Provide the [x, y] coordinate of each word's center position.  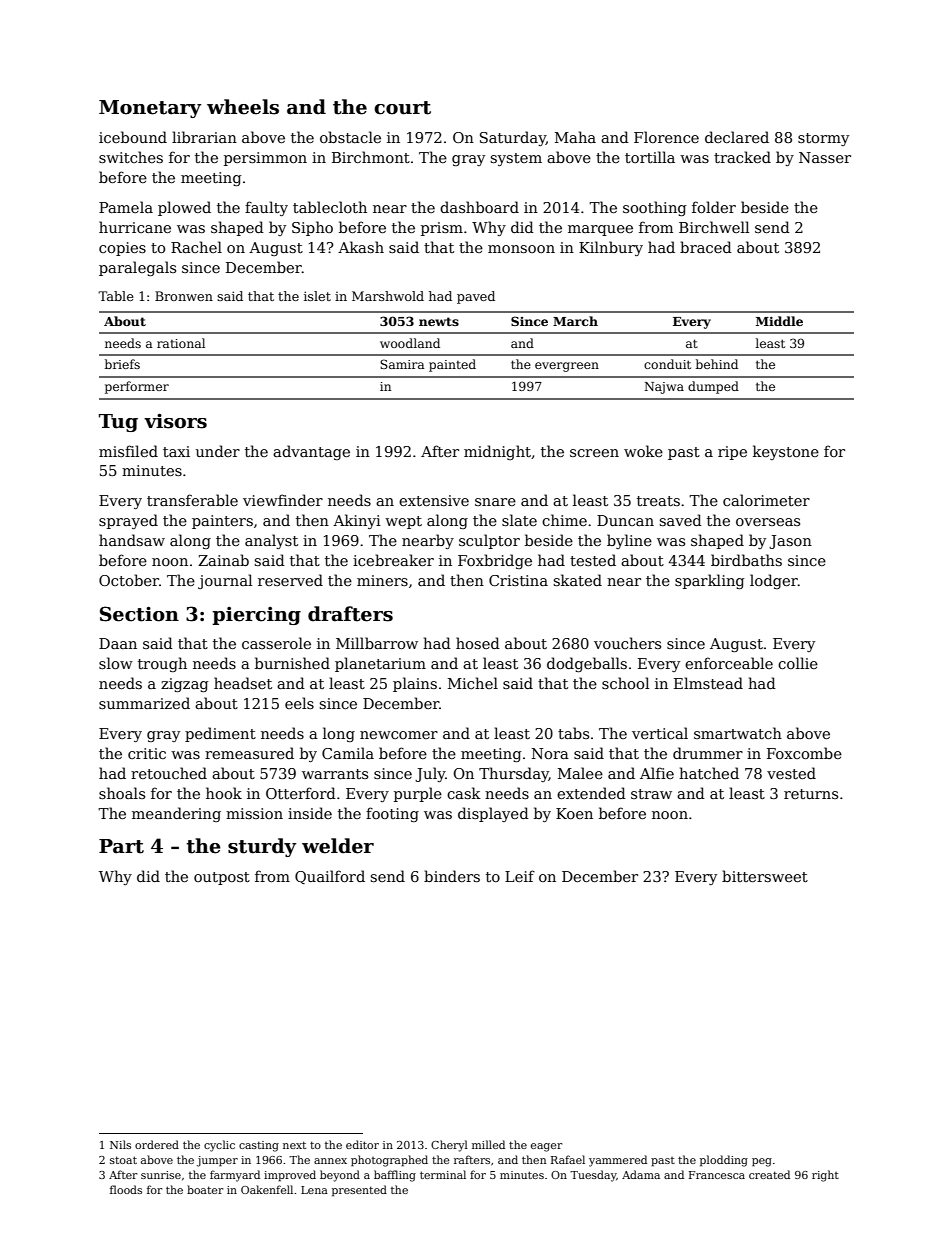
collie [798, 663]
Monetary [150, 109]
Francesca [717, 1175]
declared [737, 137]
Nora [550, 753]
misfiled [128, 451]
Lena [314, 1190]
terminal [443, 1174]
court [402, 108]
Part [121, 846]
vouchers [627, 643]
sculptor [489, 541]
